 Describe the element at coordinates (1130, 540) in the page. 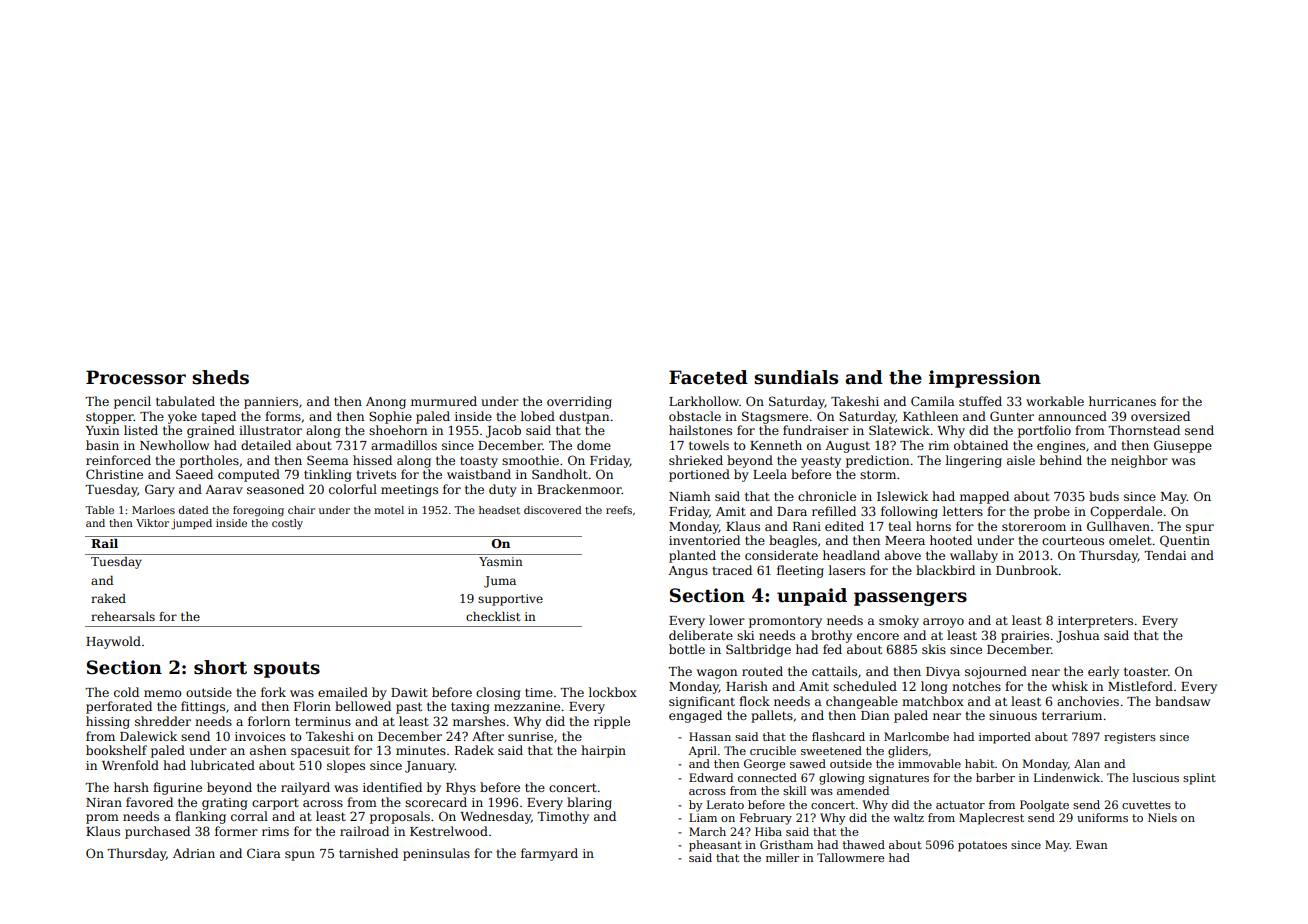

I see `omelet` at that location.
